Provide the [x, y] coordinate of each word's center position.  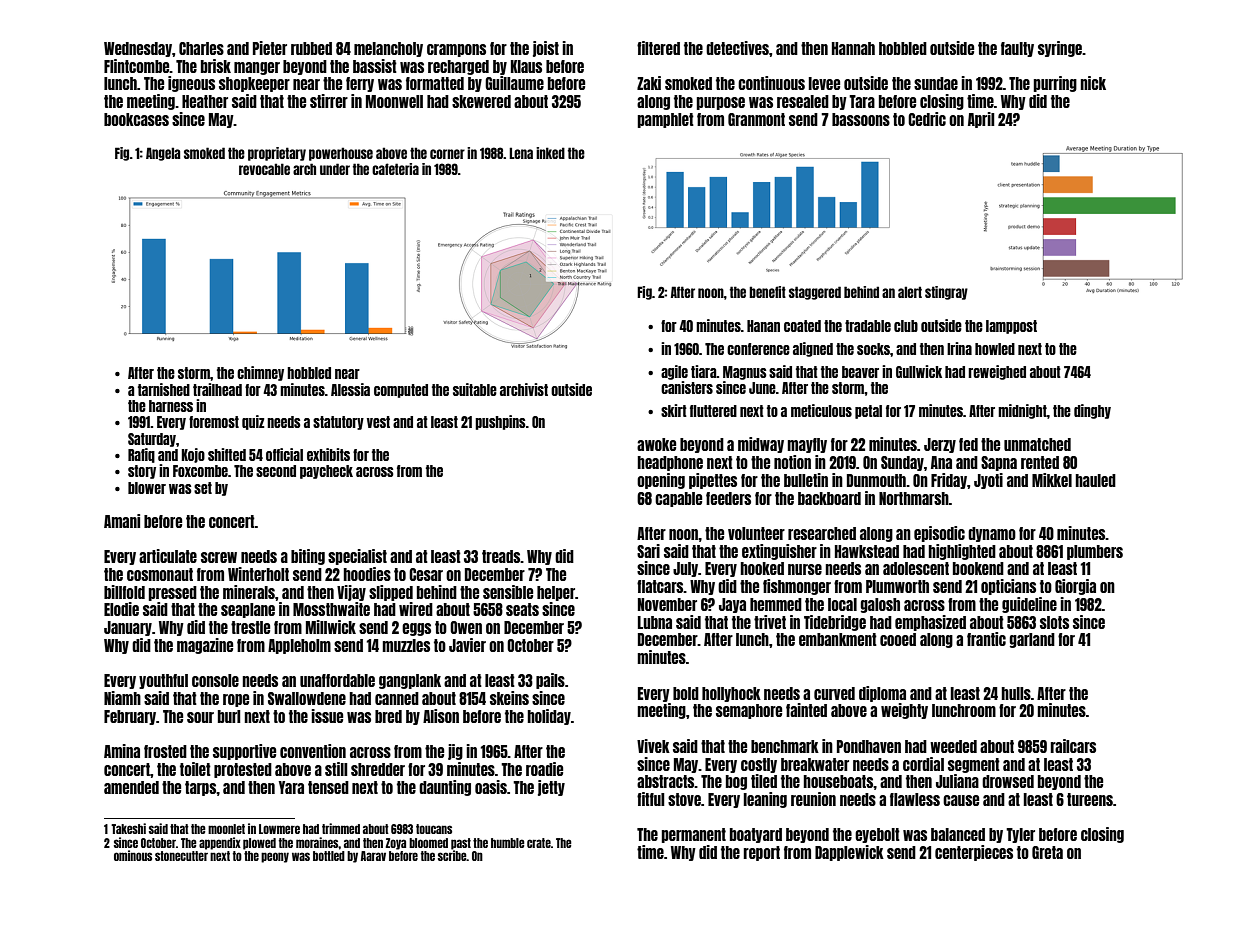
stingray [946, 293]
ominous [133, 855]
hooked [762, 568]
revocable [264, 169]
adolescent [916, 568]
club [906, 326]
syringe [1060, 49]
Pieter [270, 48]
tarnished [164, 389]
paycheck [326, 472]
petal [868, 412]
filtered [658, 48]
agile [674, 372]
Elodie [121, 609]
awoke [656, 444]
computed [401, 391]
